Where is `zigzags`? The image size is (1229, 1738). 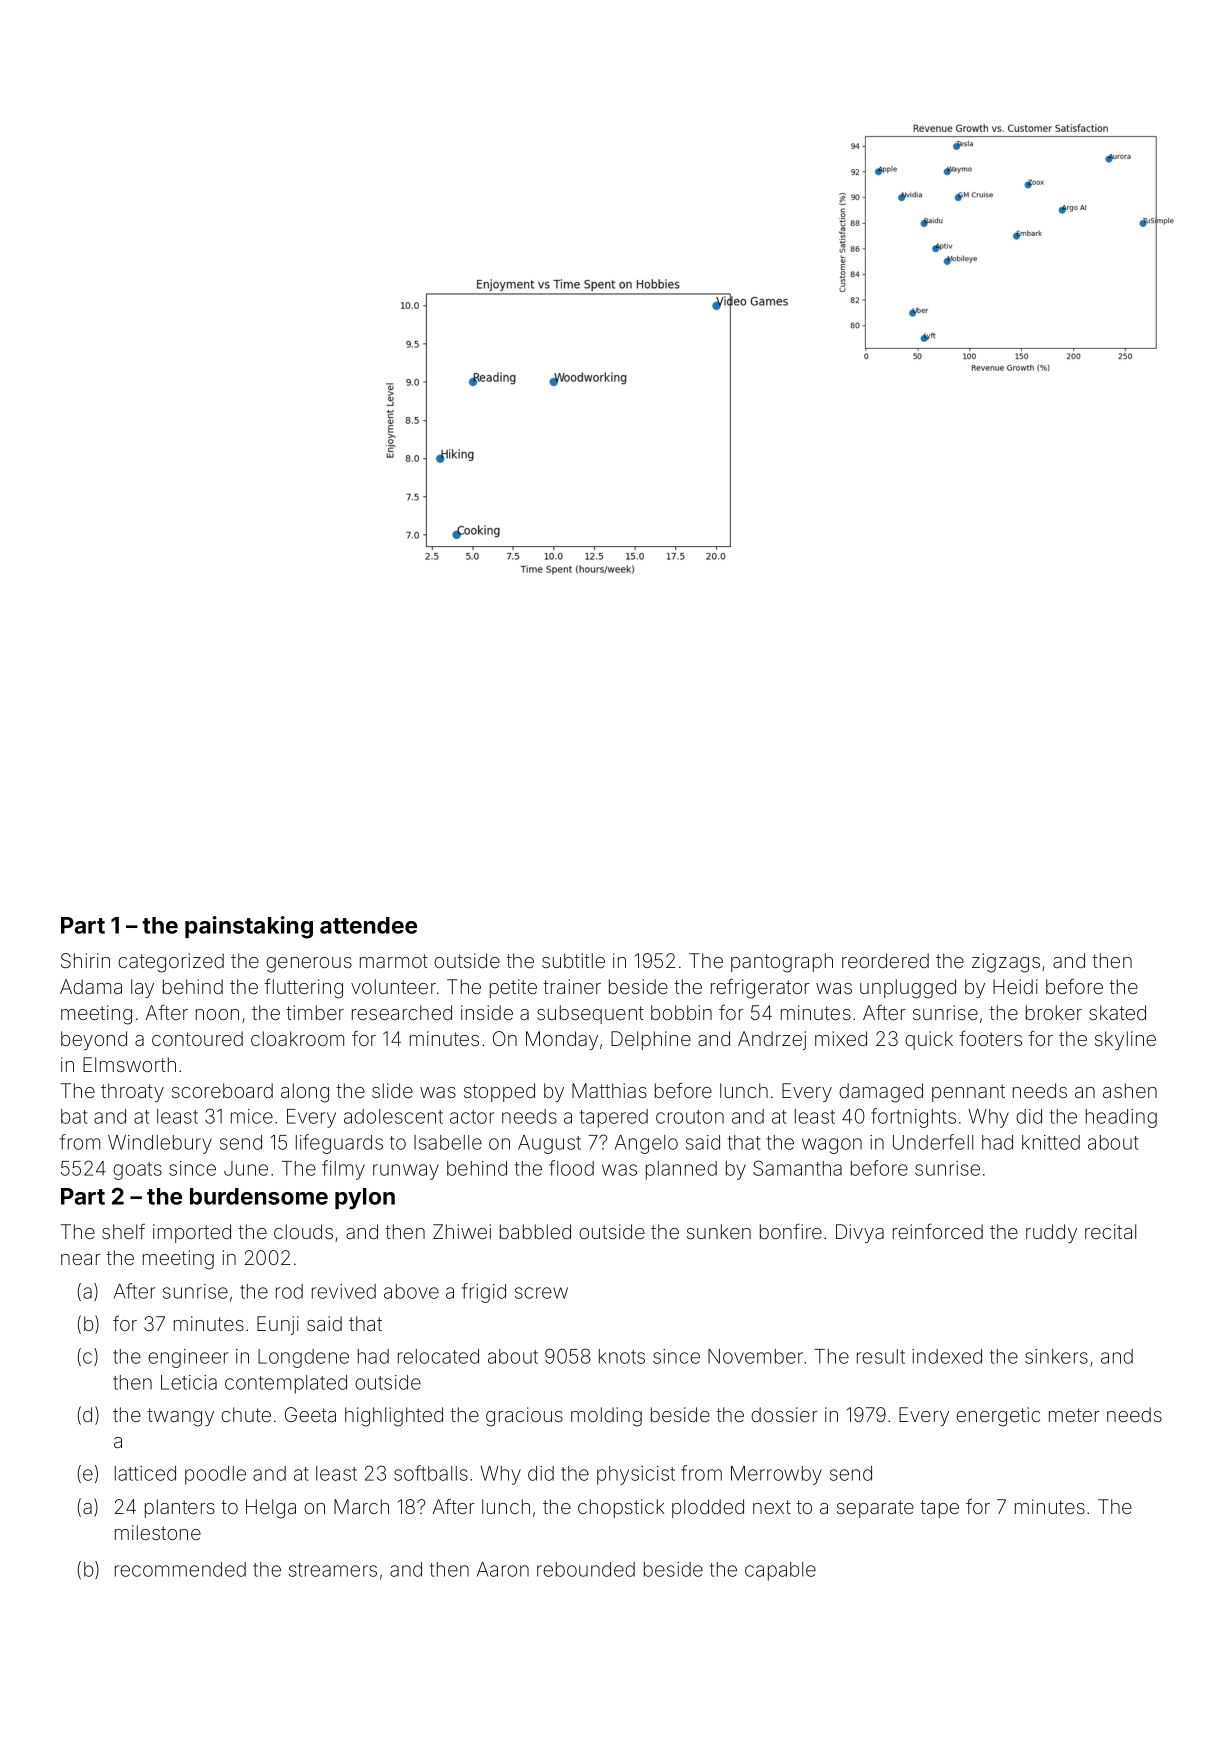
zigzags is located at coordinates (1006, 963).
